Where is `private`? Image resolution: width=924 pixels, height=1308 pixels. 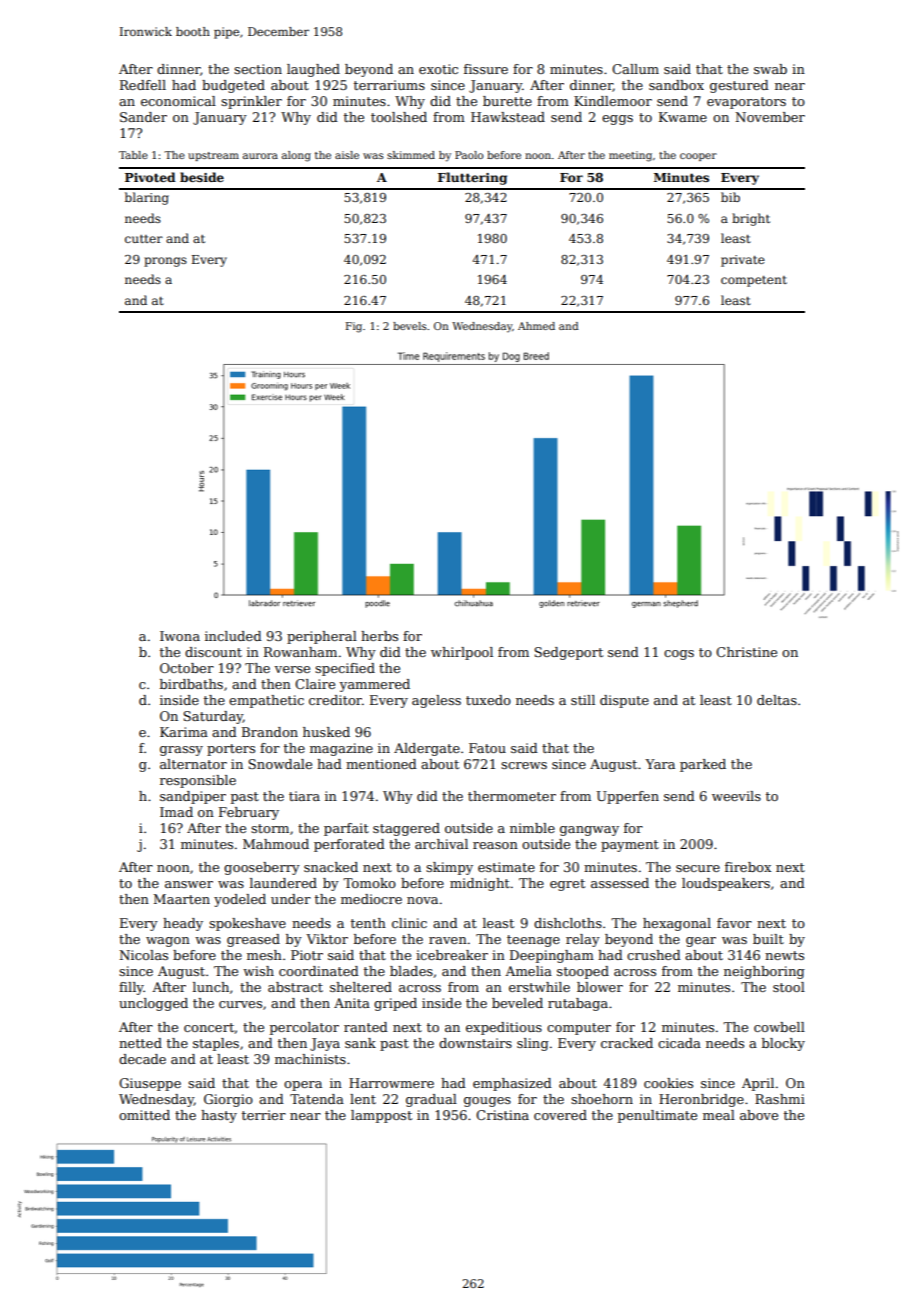
private is located at coordinates (743, 261).
